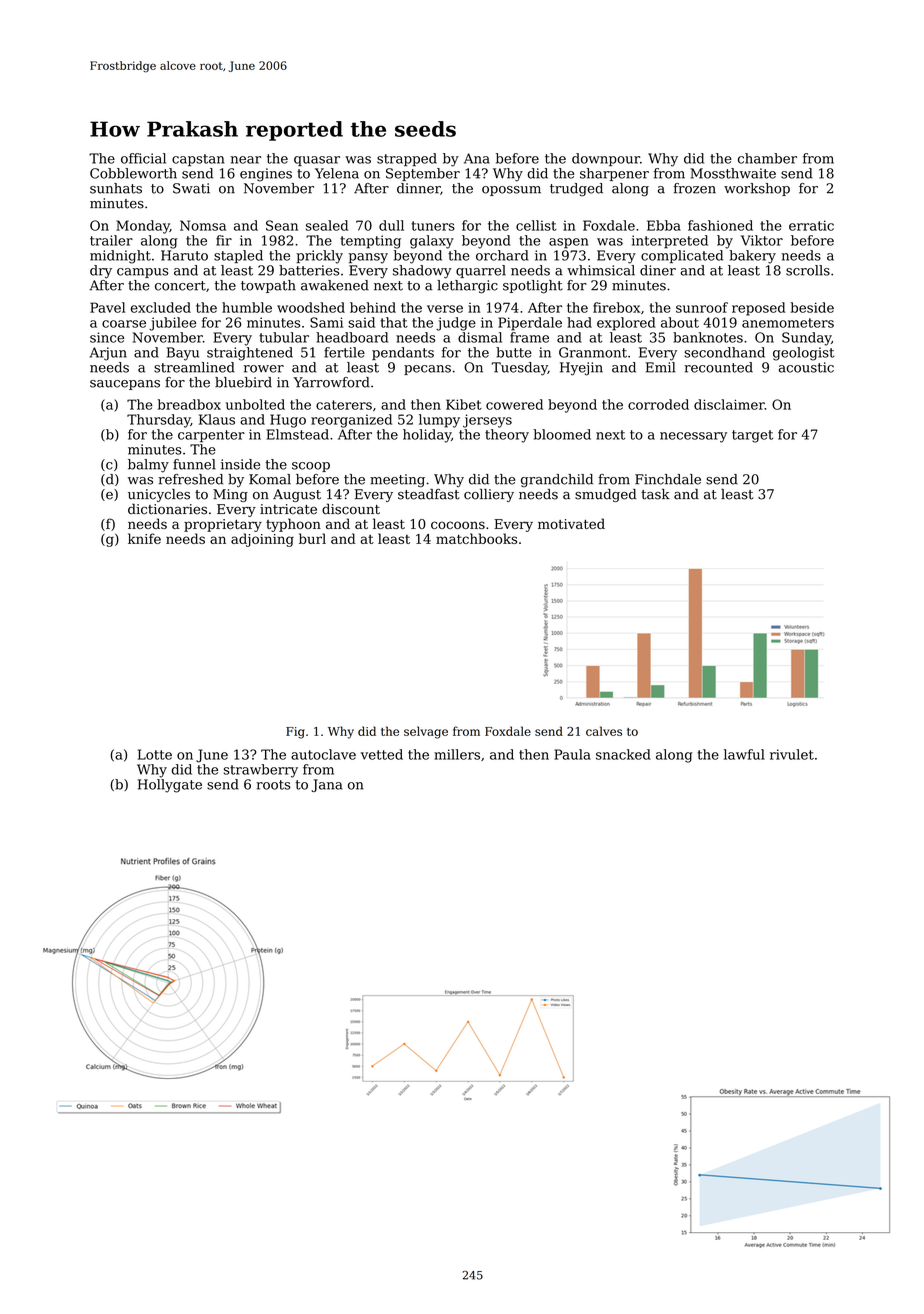  I want to click on target, so click(752, 436).
